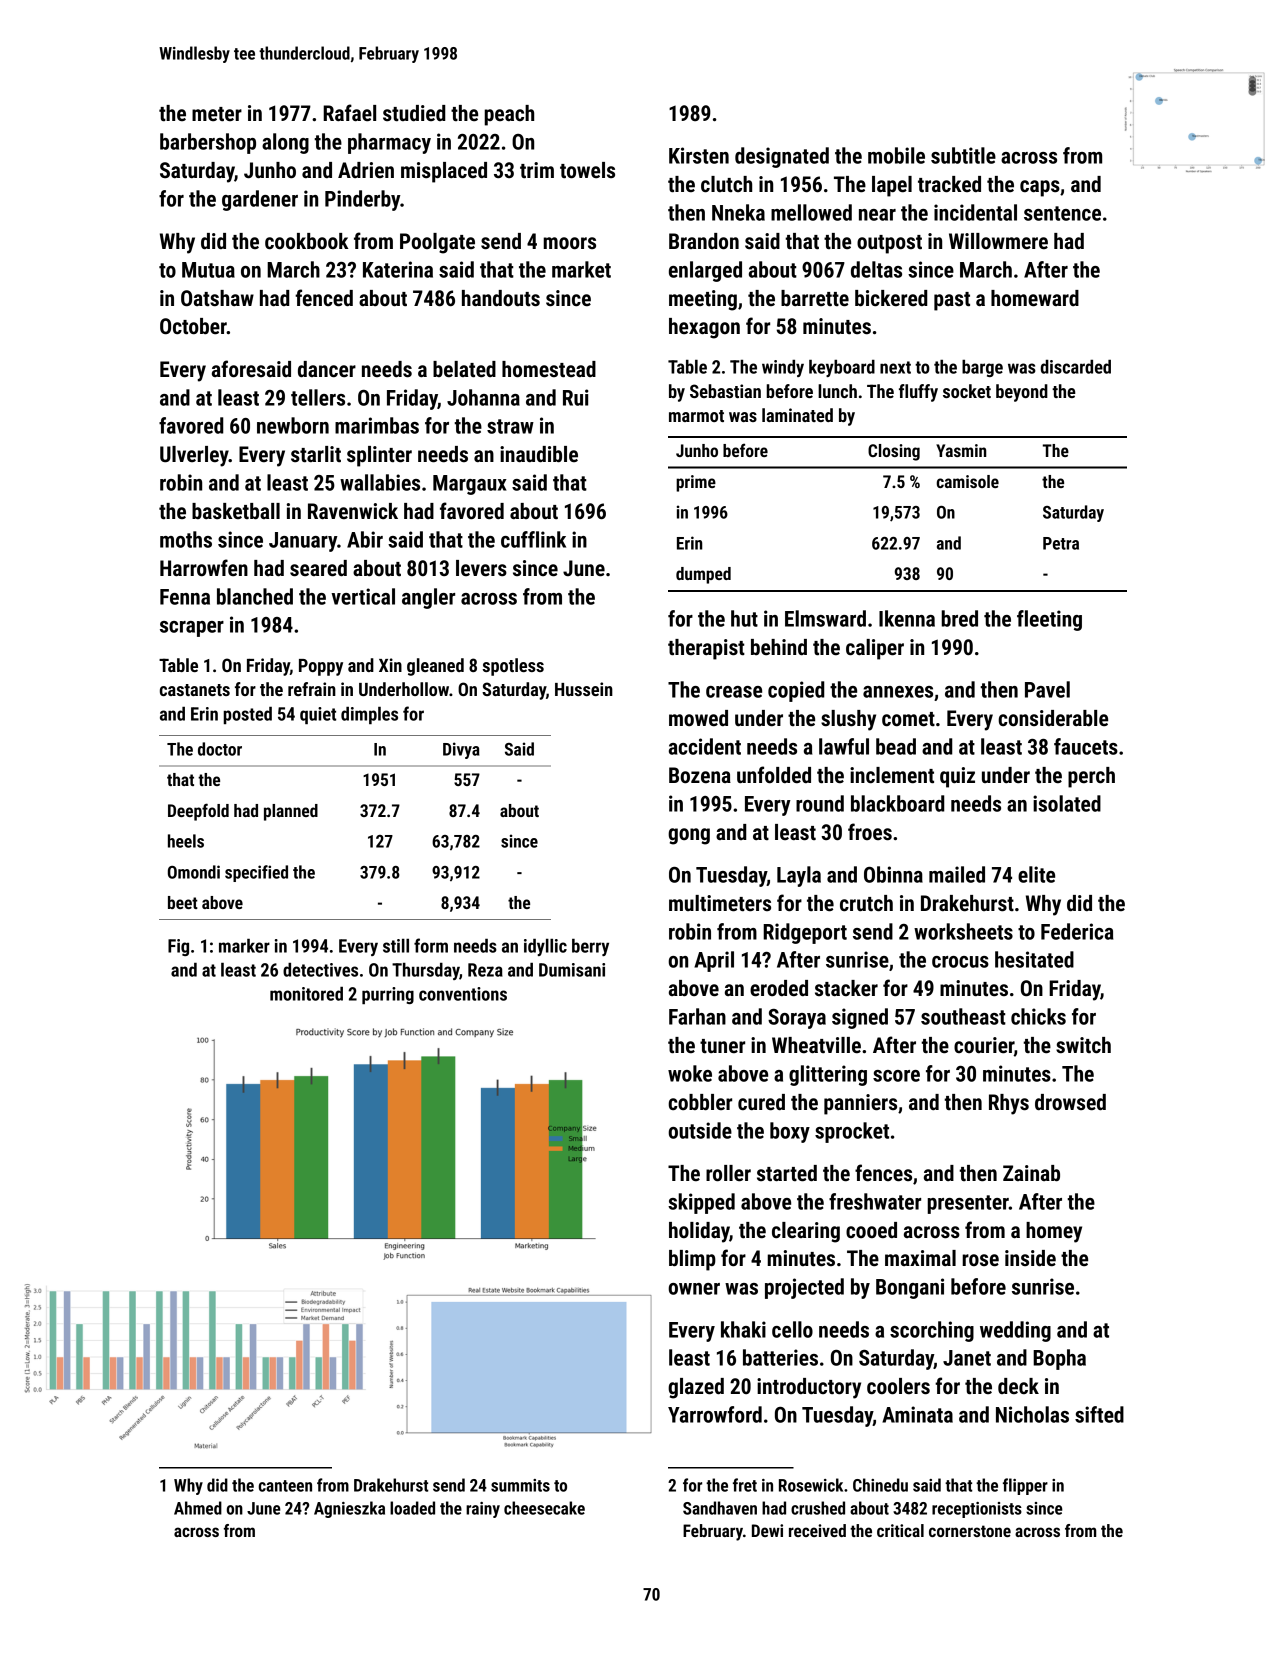  What do you see at coordinates (842, 368) in the document?
I see `keyboard` at bounding box center [842, 368].
